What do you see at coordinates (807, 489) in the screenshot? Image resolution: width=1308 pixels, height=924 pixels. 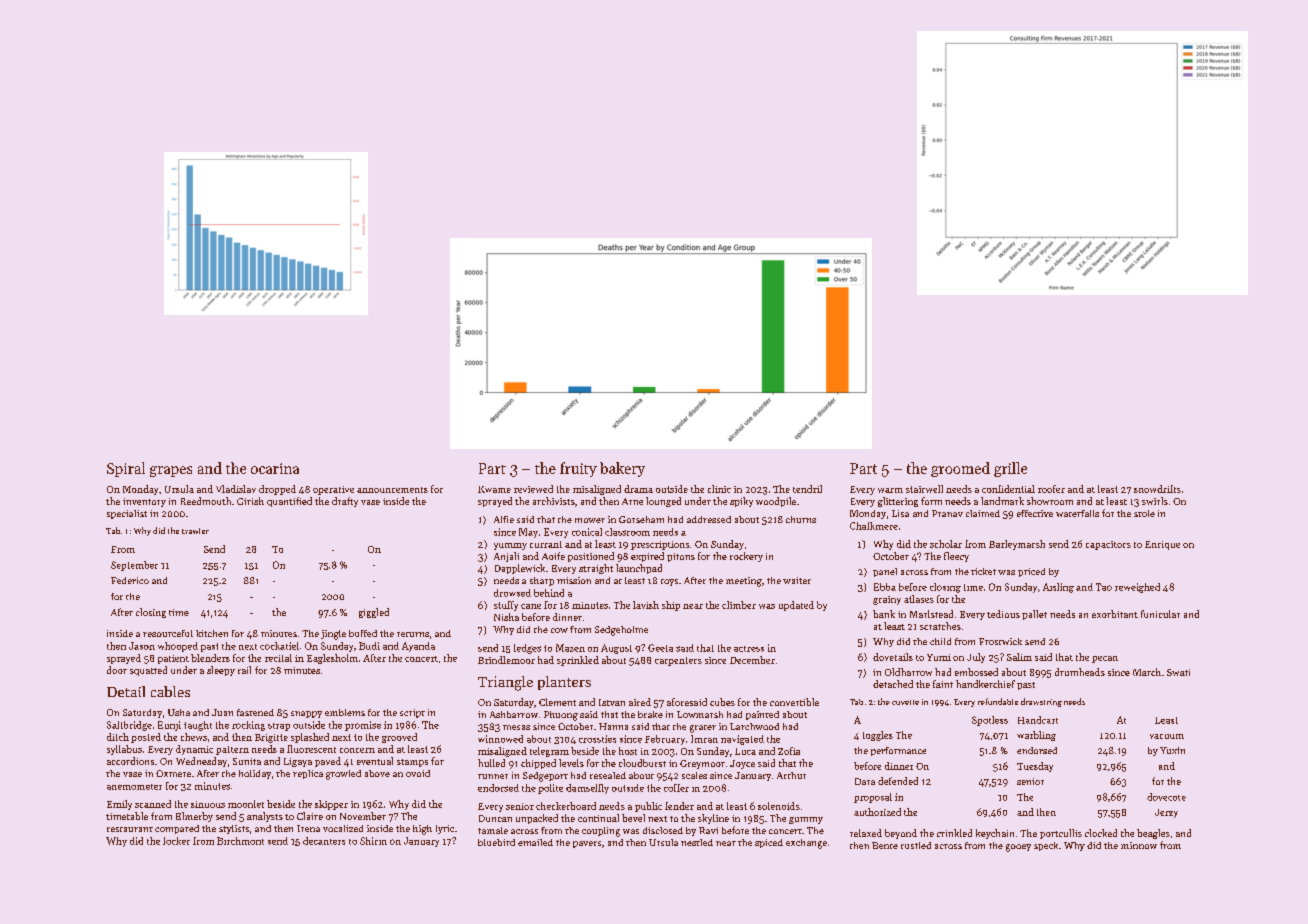 I see `tendril` at bounding box center [807, 489].
